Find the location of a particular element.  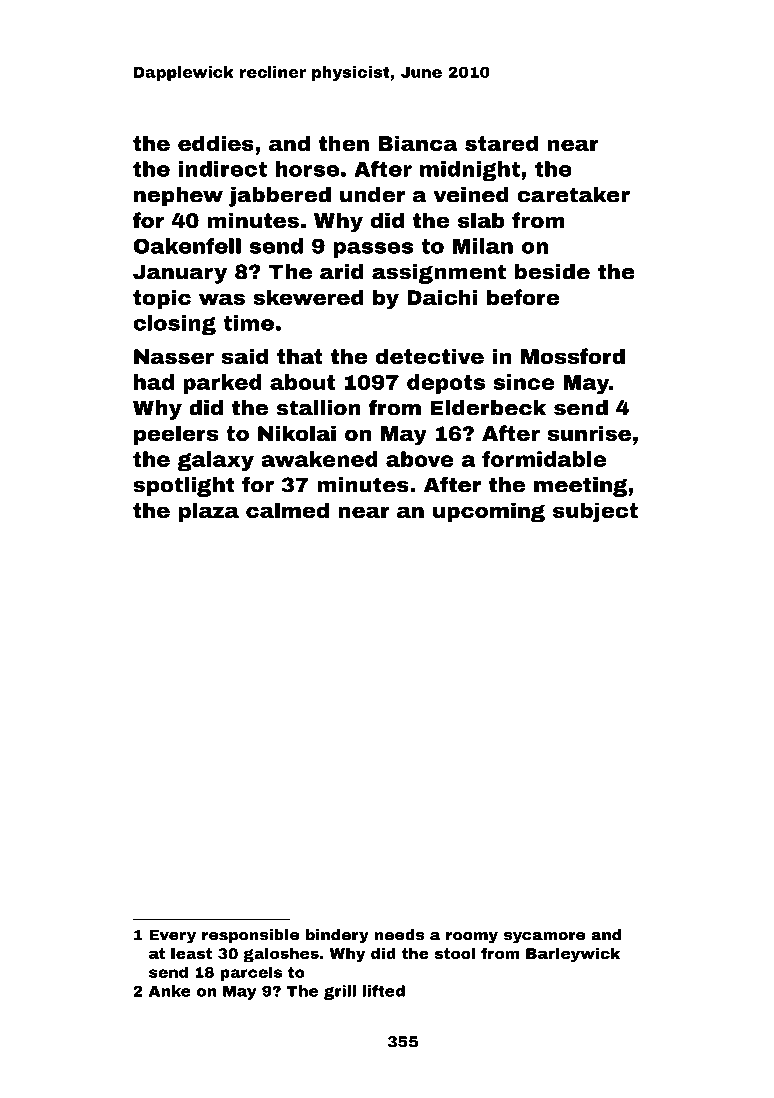

above is located at coordinates (420, 459).
